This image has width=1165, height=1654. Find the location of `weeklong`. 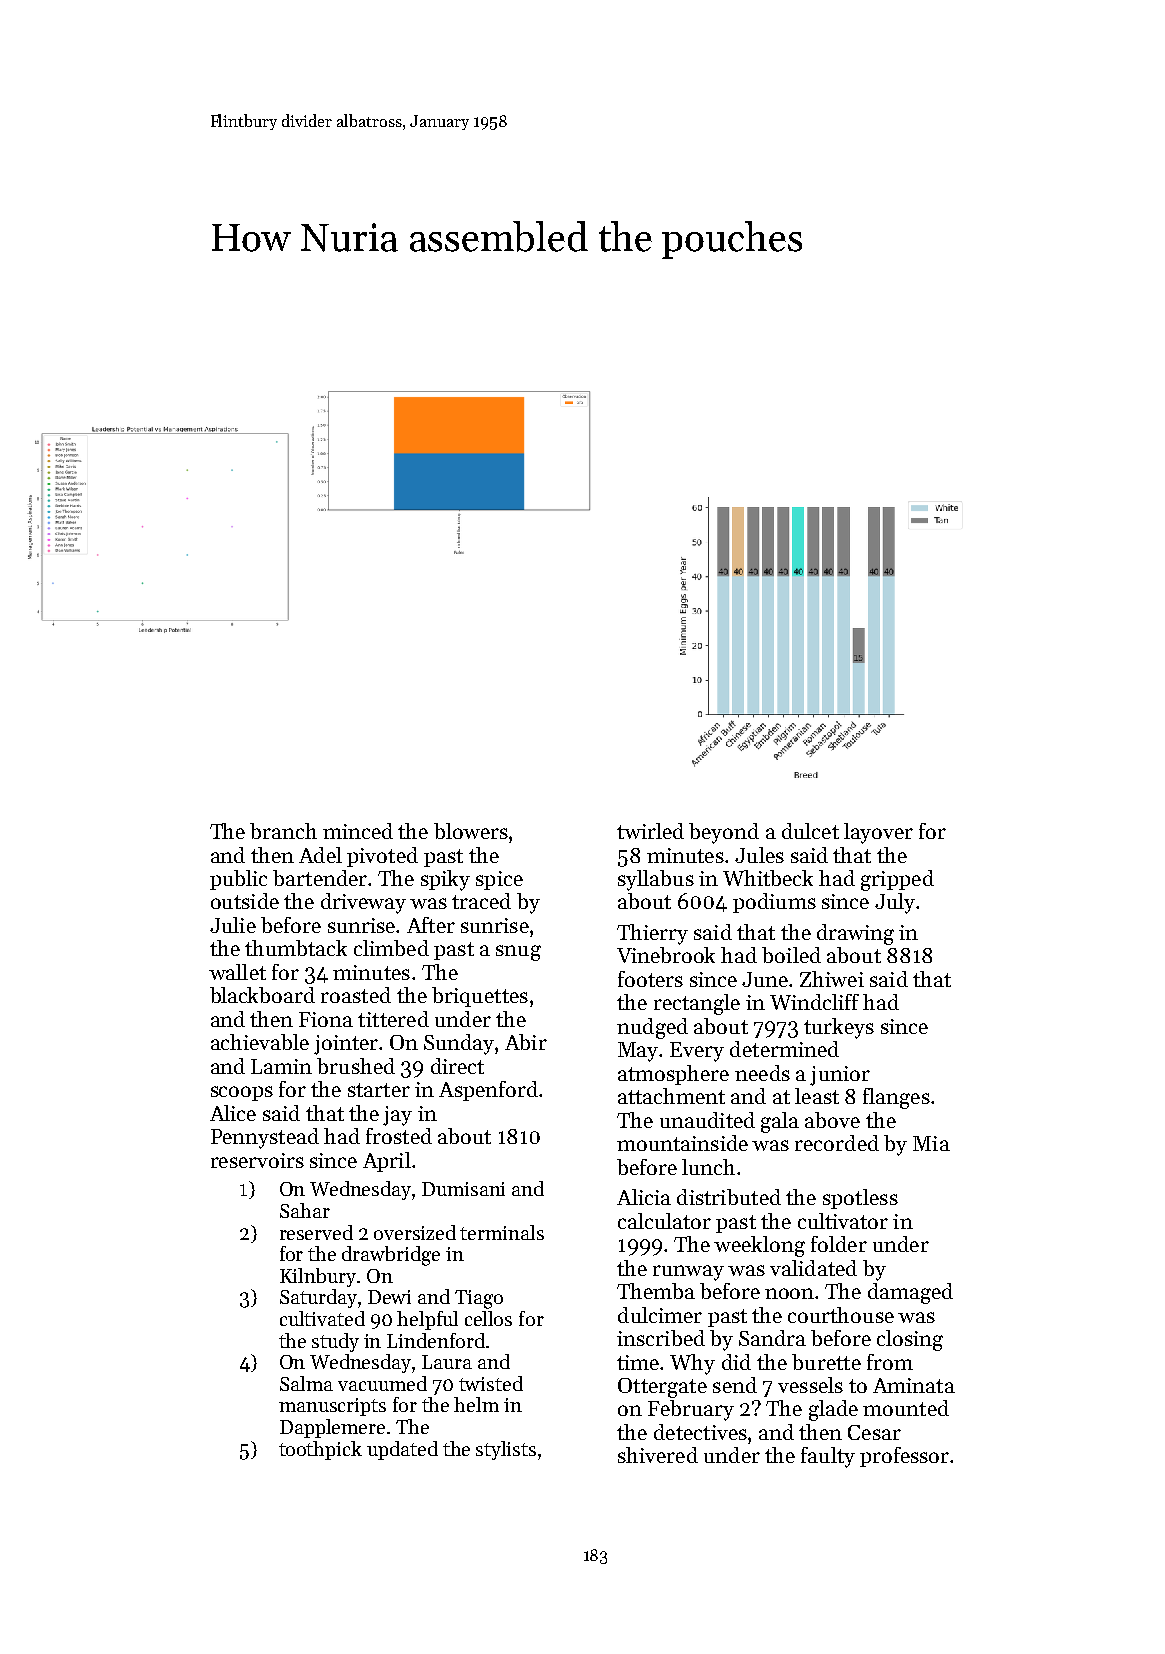

weeklong is located at coordinates (759, 1246).
